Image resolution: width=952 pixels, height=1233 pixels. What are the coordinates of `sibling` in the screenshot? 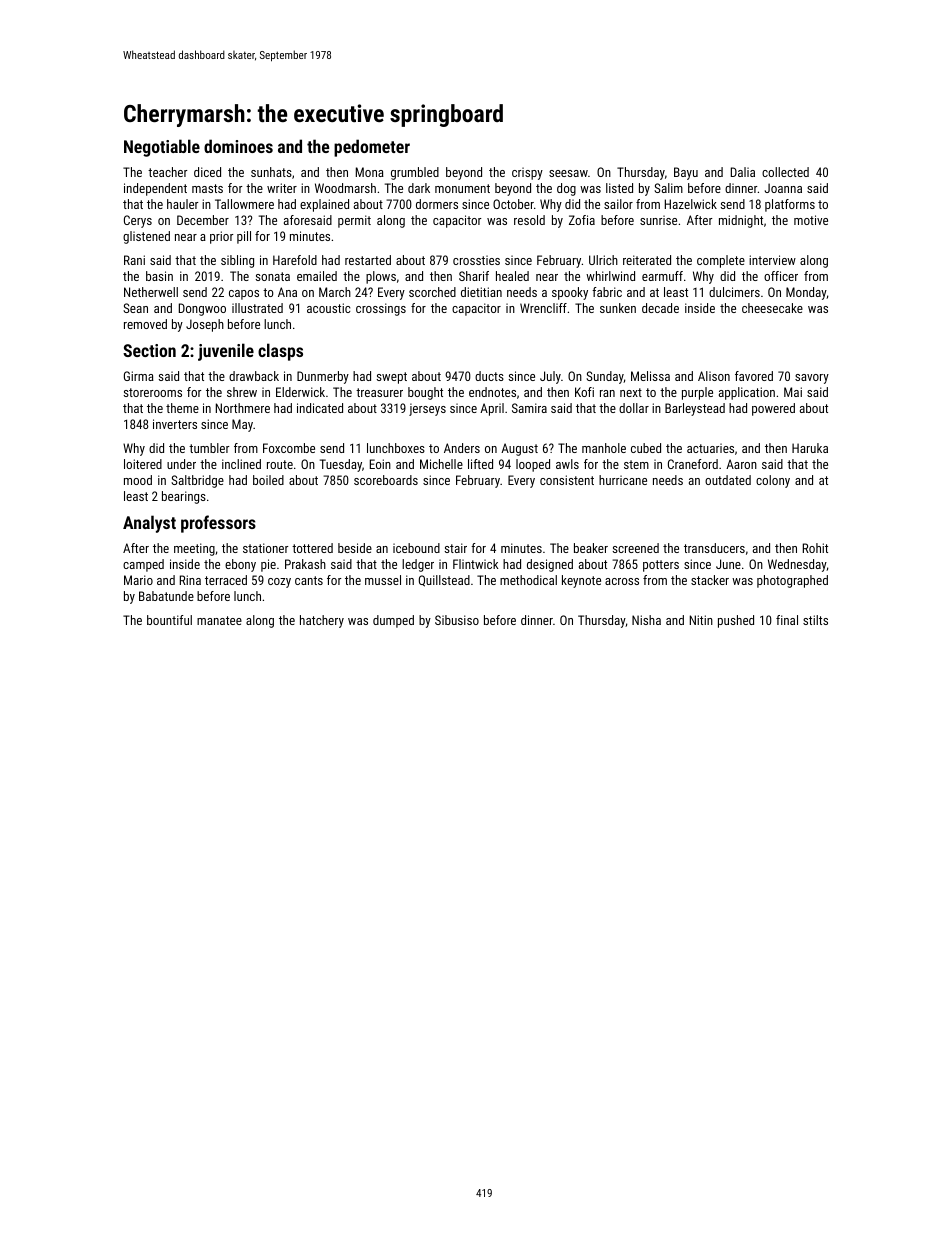 It's located at (237, 261).
